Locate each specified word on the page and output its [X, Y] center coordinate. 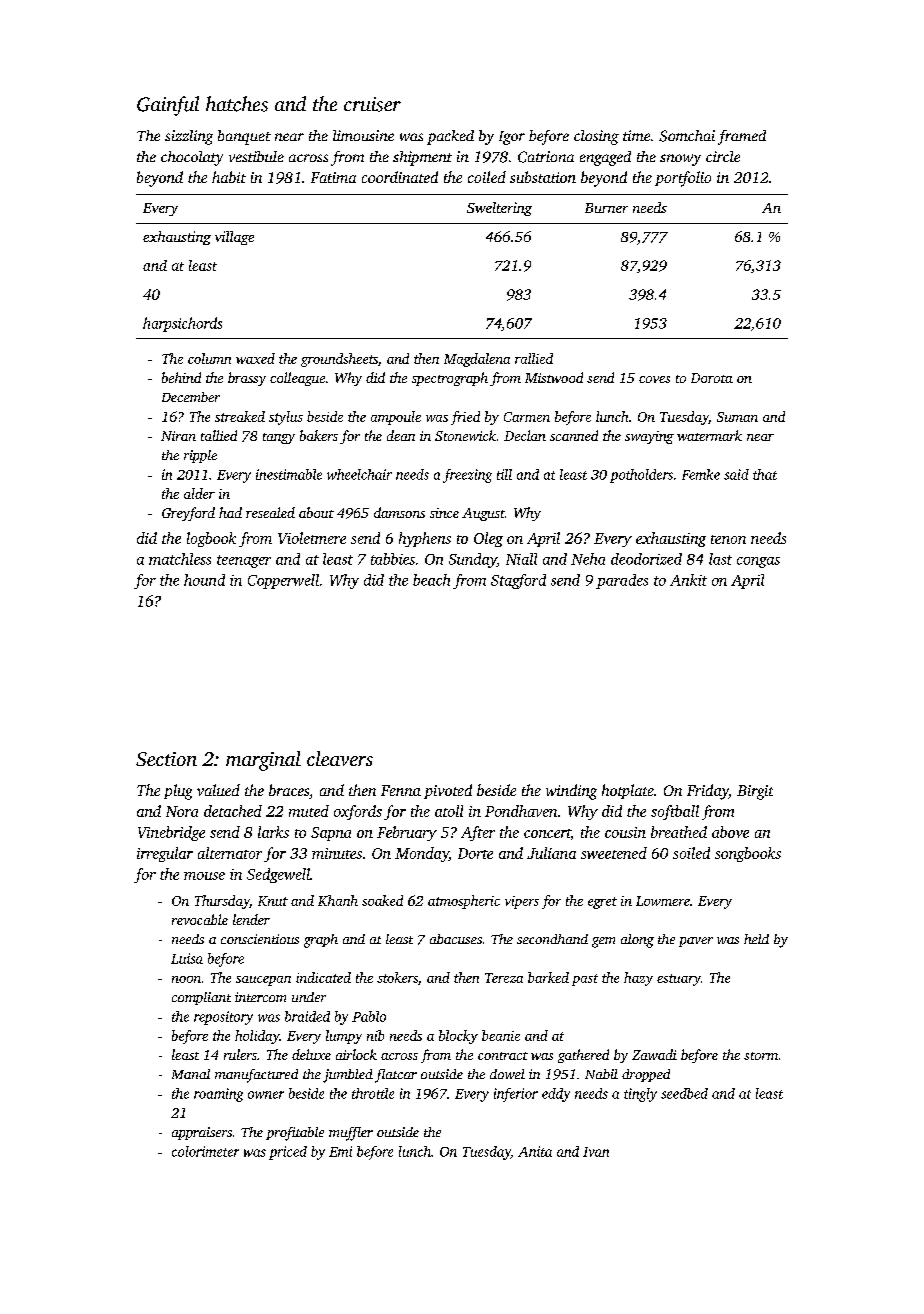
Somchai [687, 136]
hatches [237, 104]
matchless [180, 559]
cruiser [372, 104]
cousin [625, 832]
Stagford [518, 581]
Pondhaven [521, 811]
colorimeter [205, 1151]
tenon [728, 539]
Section [166, 759]
